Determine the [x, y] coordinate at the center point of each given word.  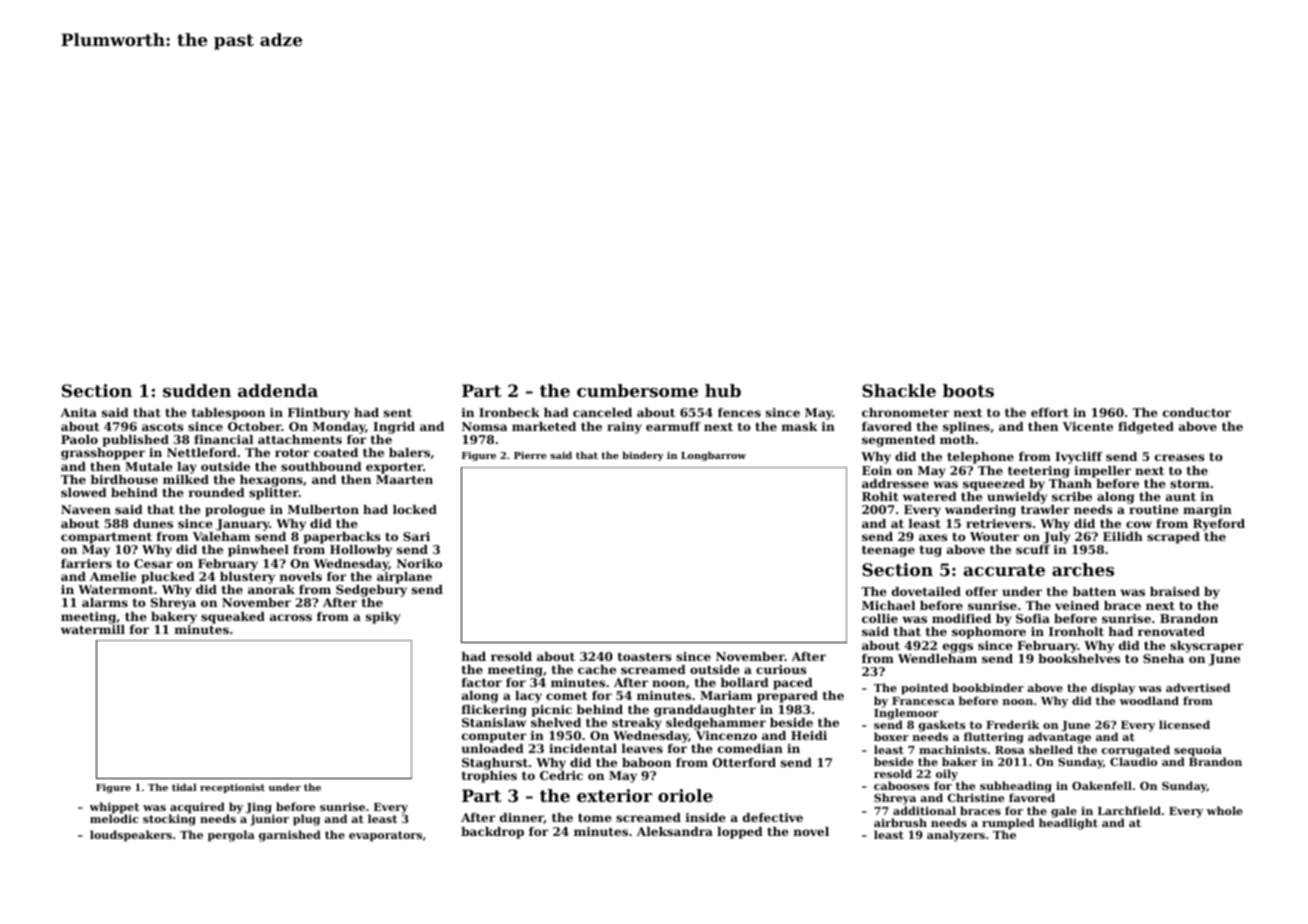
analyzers [956, 836]
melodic [114, 819]
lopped [740, 833]
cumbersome [637, 390]
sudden [197, 390]
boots [968, 390]
